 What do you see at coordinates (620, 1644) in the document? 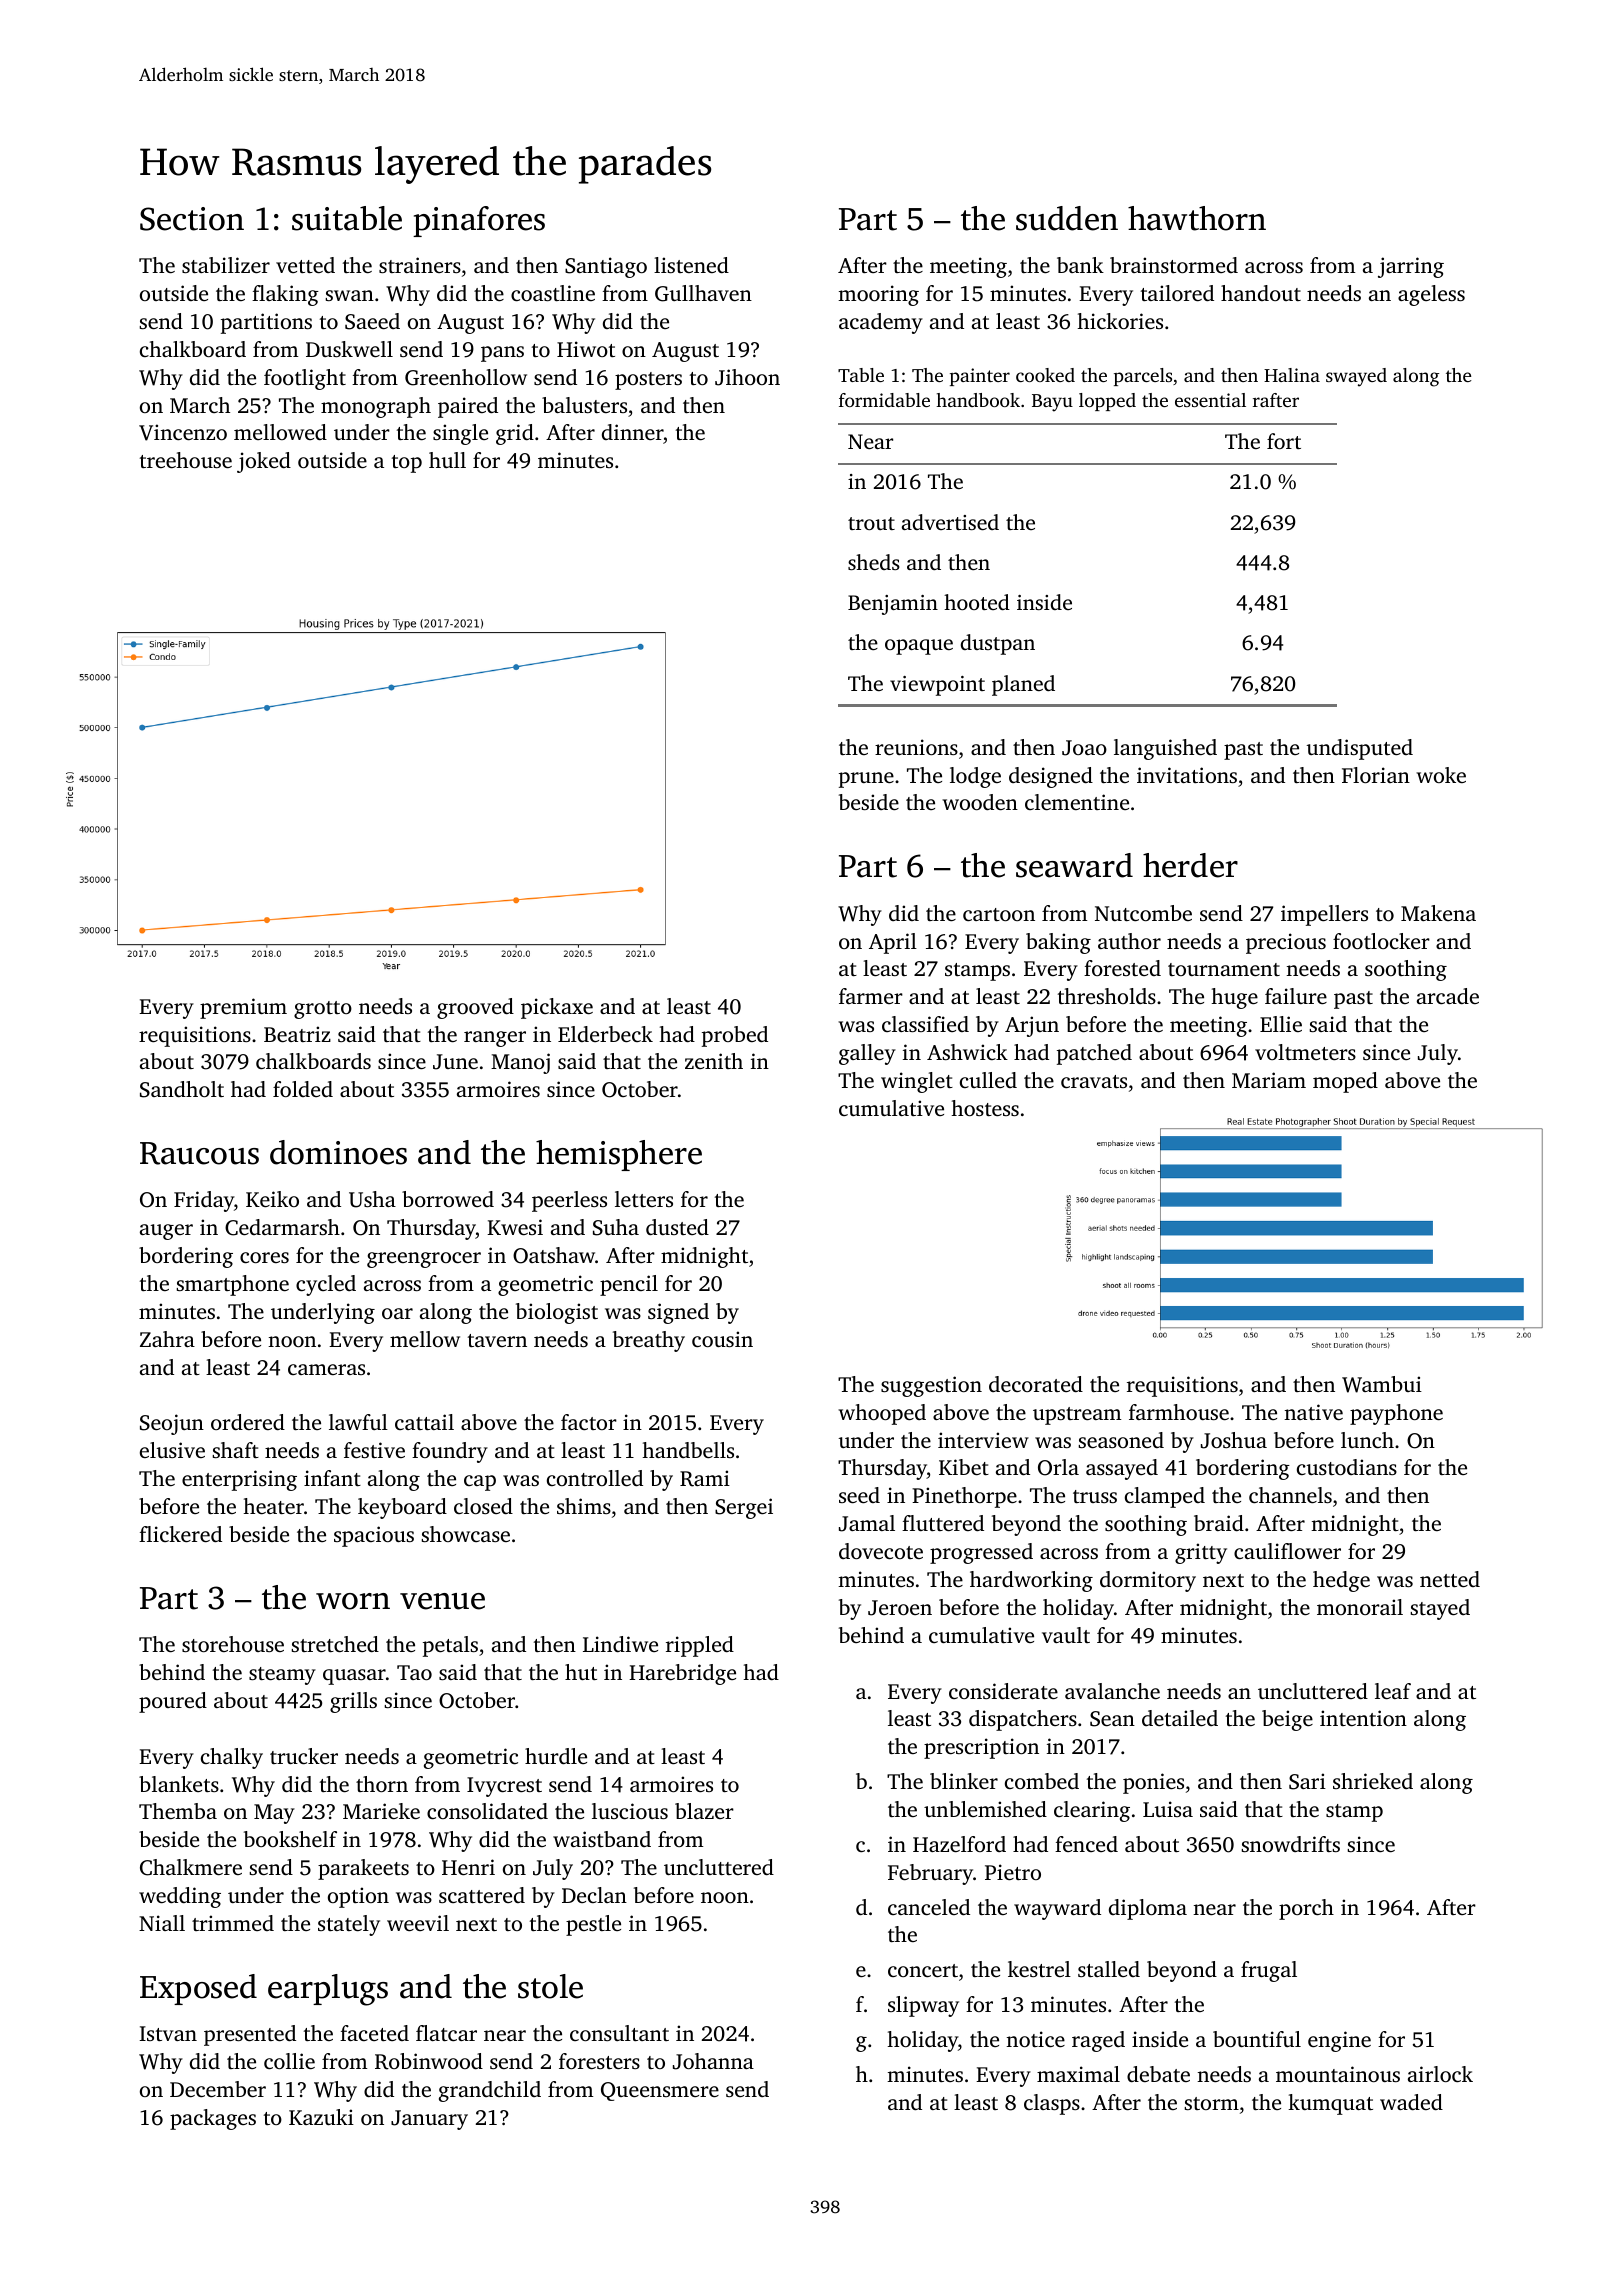
I see `Lindiwe` at bounding box center [620, 1644].
